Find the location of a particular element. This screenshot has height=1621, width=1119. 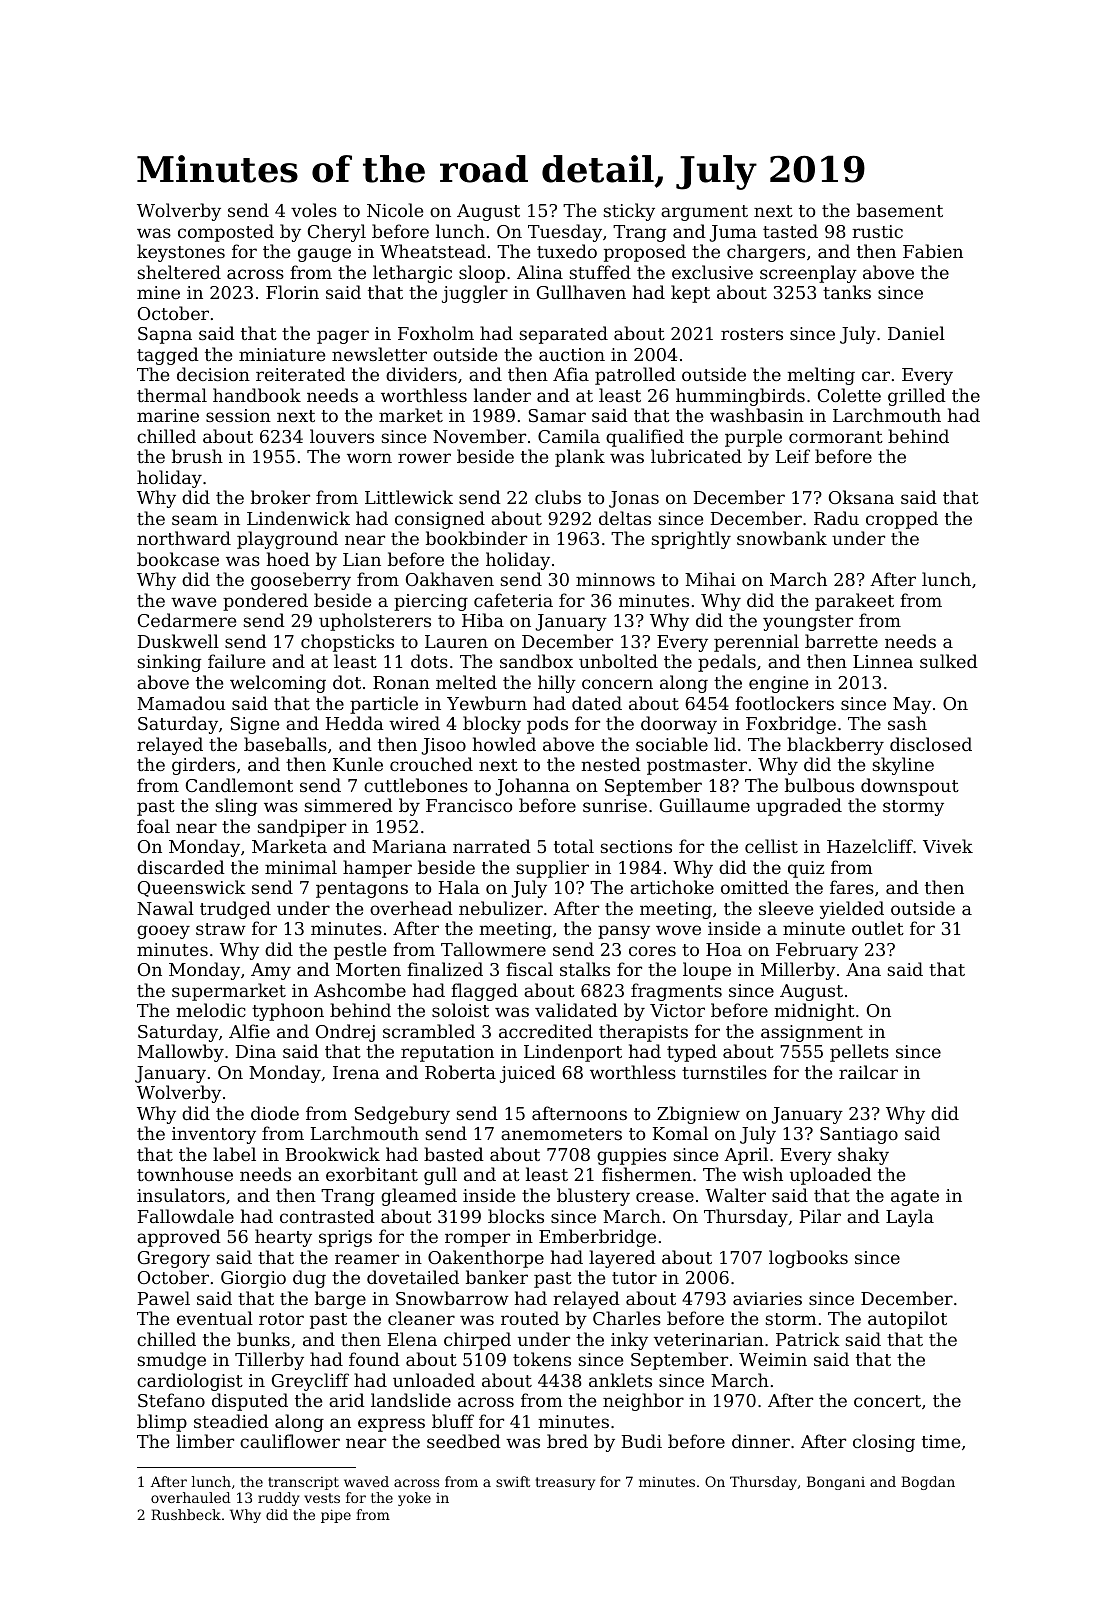

marine is located at coordinates (168, 415).
